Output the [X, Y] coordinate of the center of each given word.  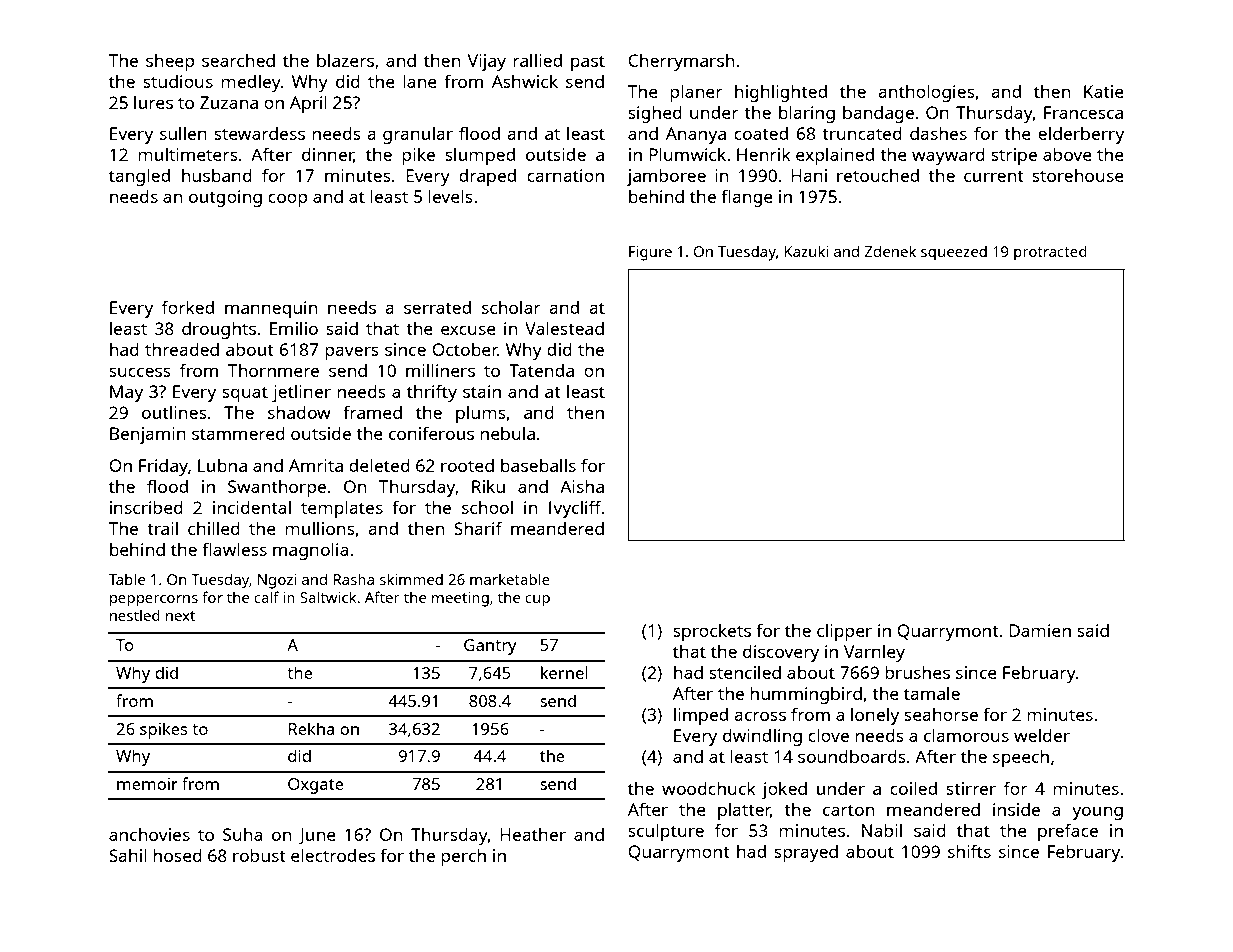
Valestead [564, 328]
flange [747, 198]
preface [1068, 832]
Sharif [478, 528]
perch [463, 857]
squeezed [954, 253]
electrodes [333, 855]
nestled [135, 615]
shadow [299, 412]
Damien [1040, 630]
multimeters [188, 154]
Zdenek [890, 251]
